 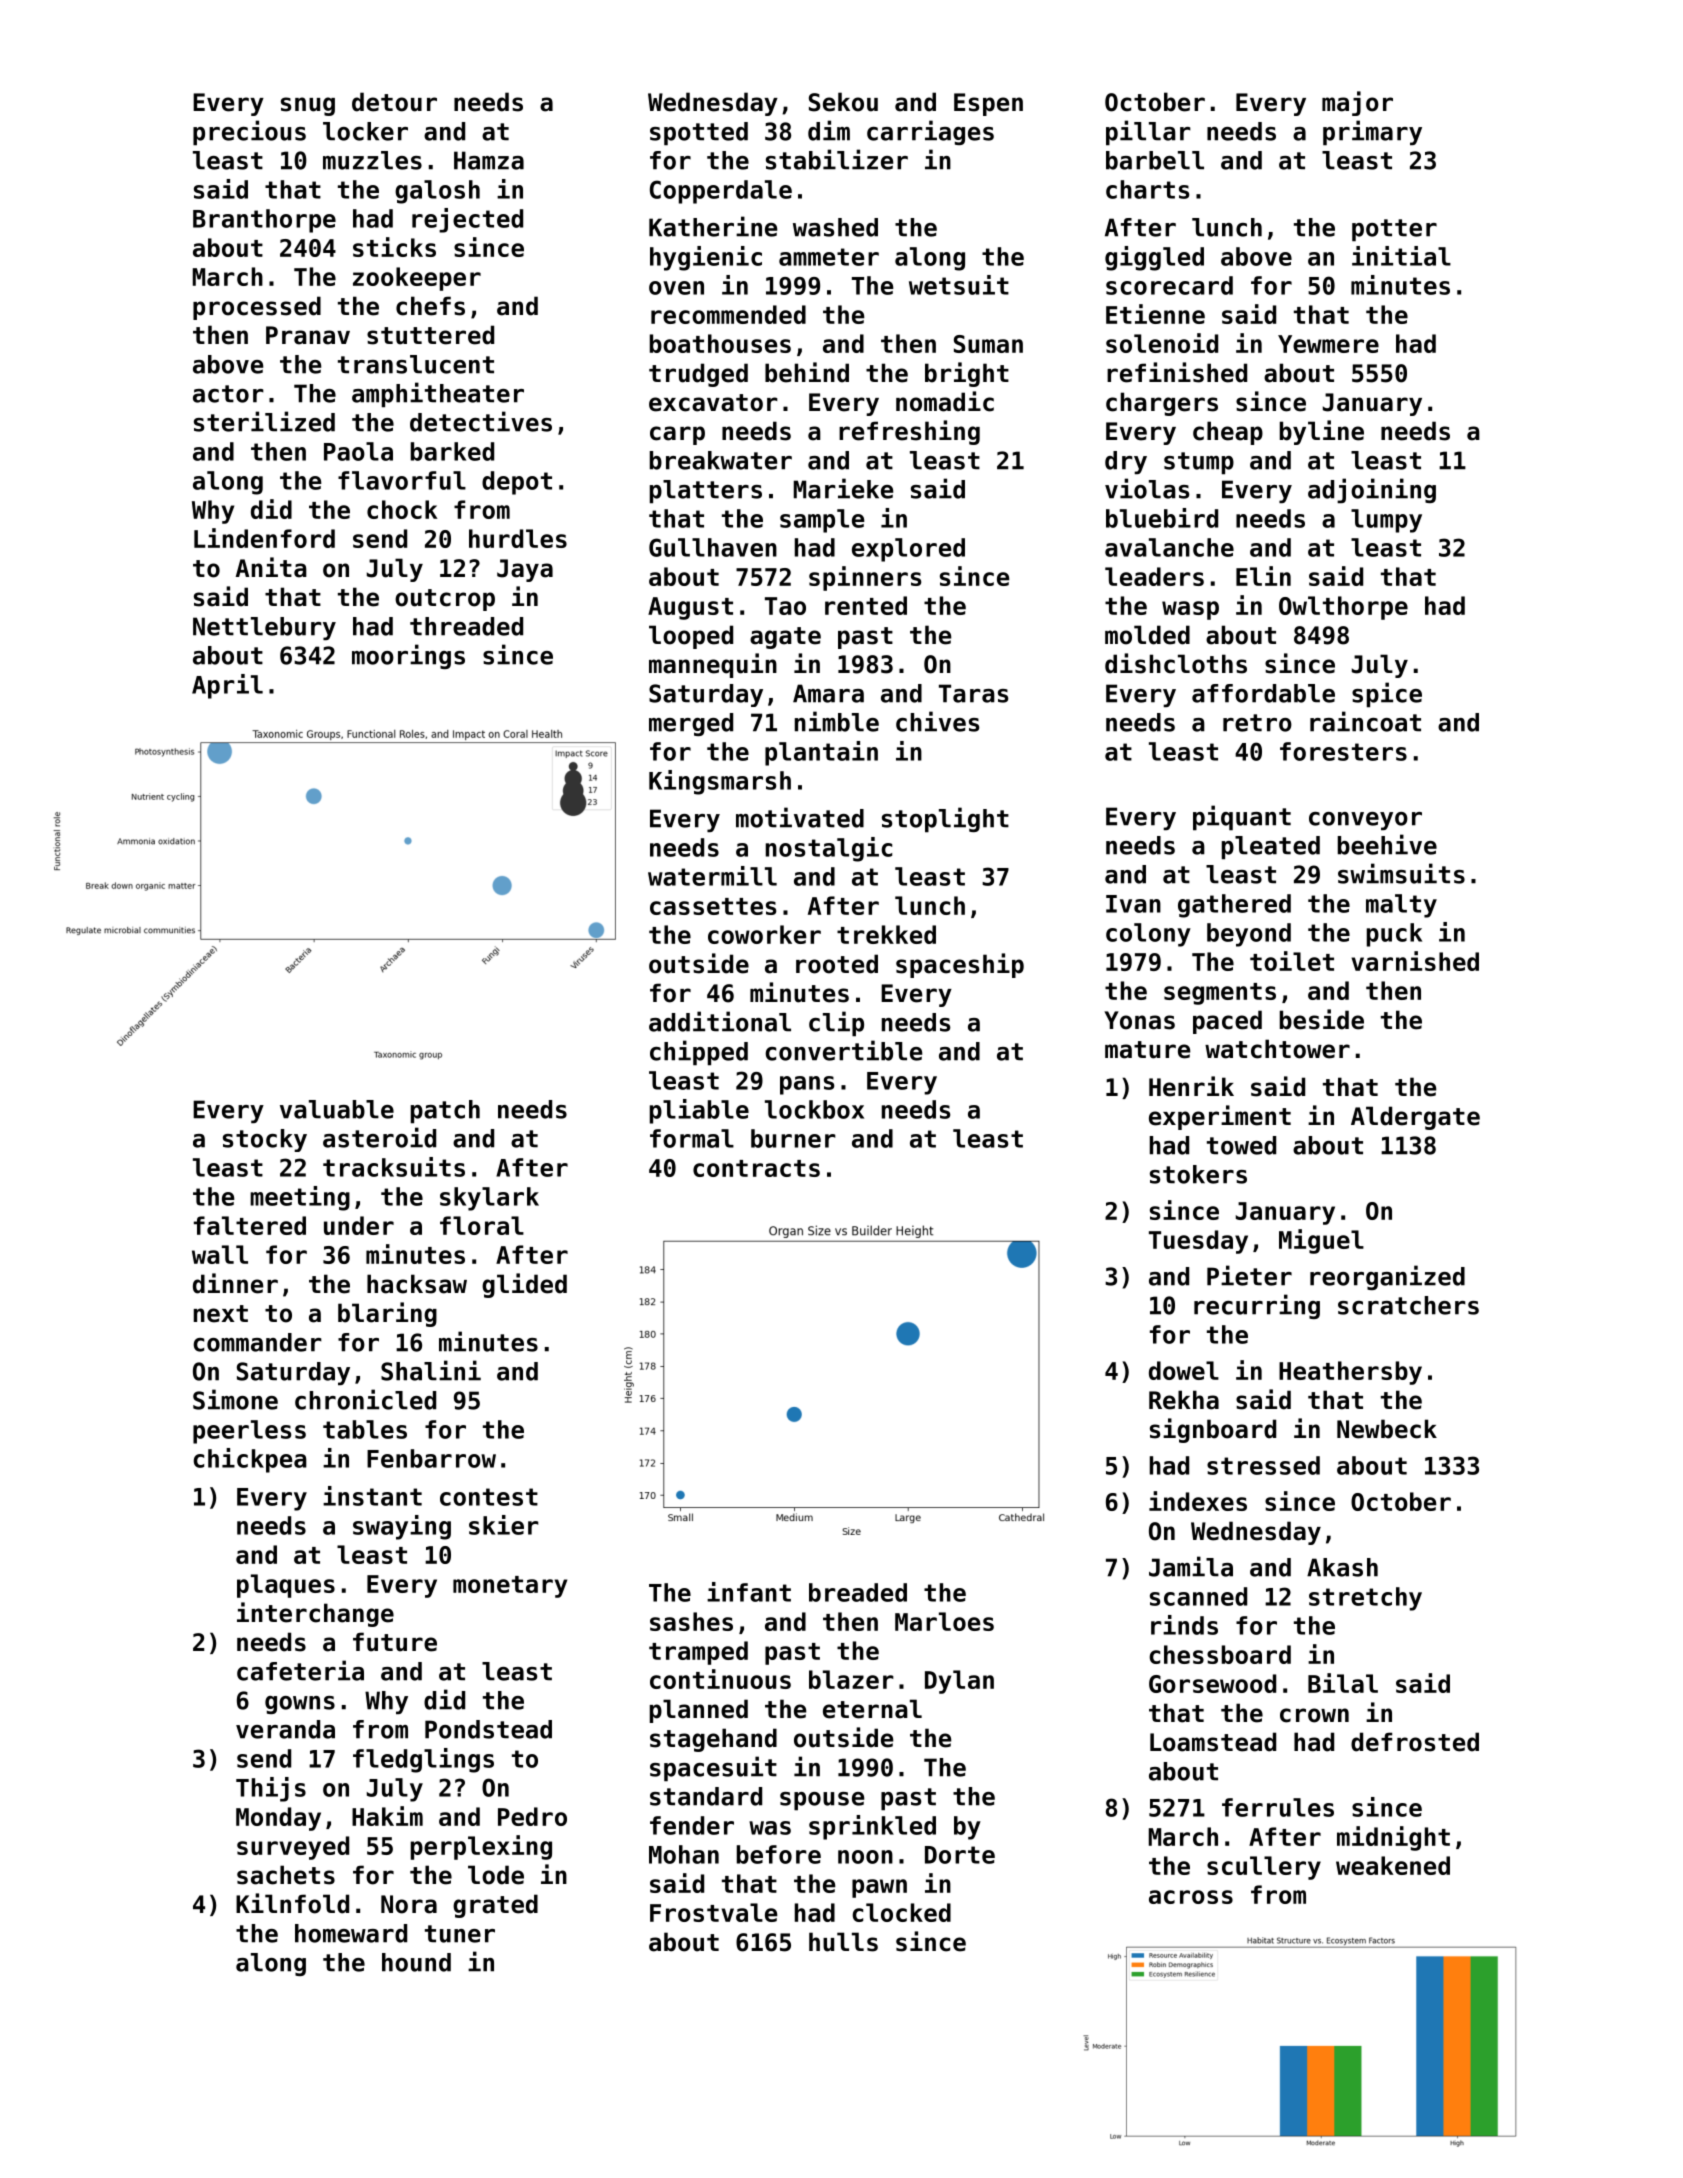 What do you see at coordinates (1415, 1118) in the page?
I see `Aldergate` at bounding box center [1415, 1118].
